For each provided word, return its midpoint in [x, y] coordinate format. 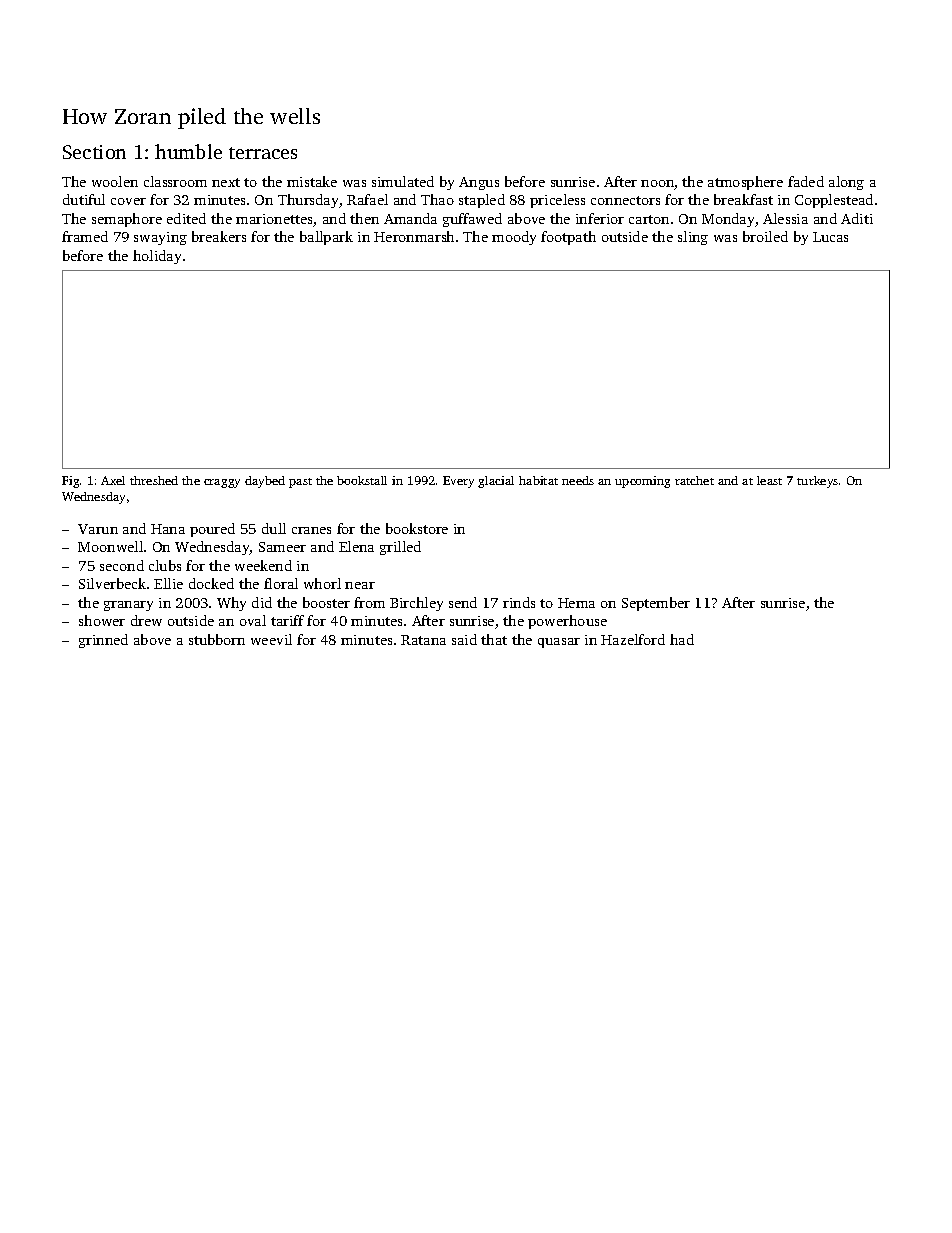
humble [188, 151]
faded [806, 181]
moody [514, 238]
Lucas [830, 237]
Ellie [168, 583]
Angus [479, 183]
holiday [157, 257]
